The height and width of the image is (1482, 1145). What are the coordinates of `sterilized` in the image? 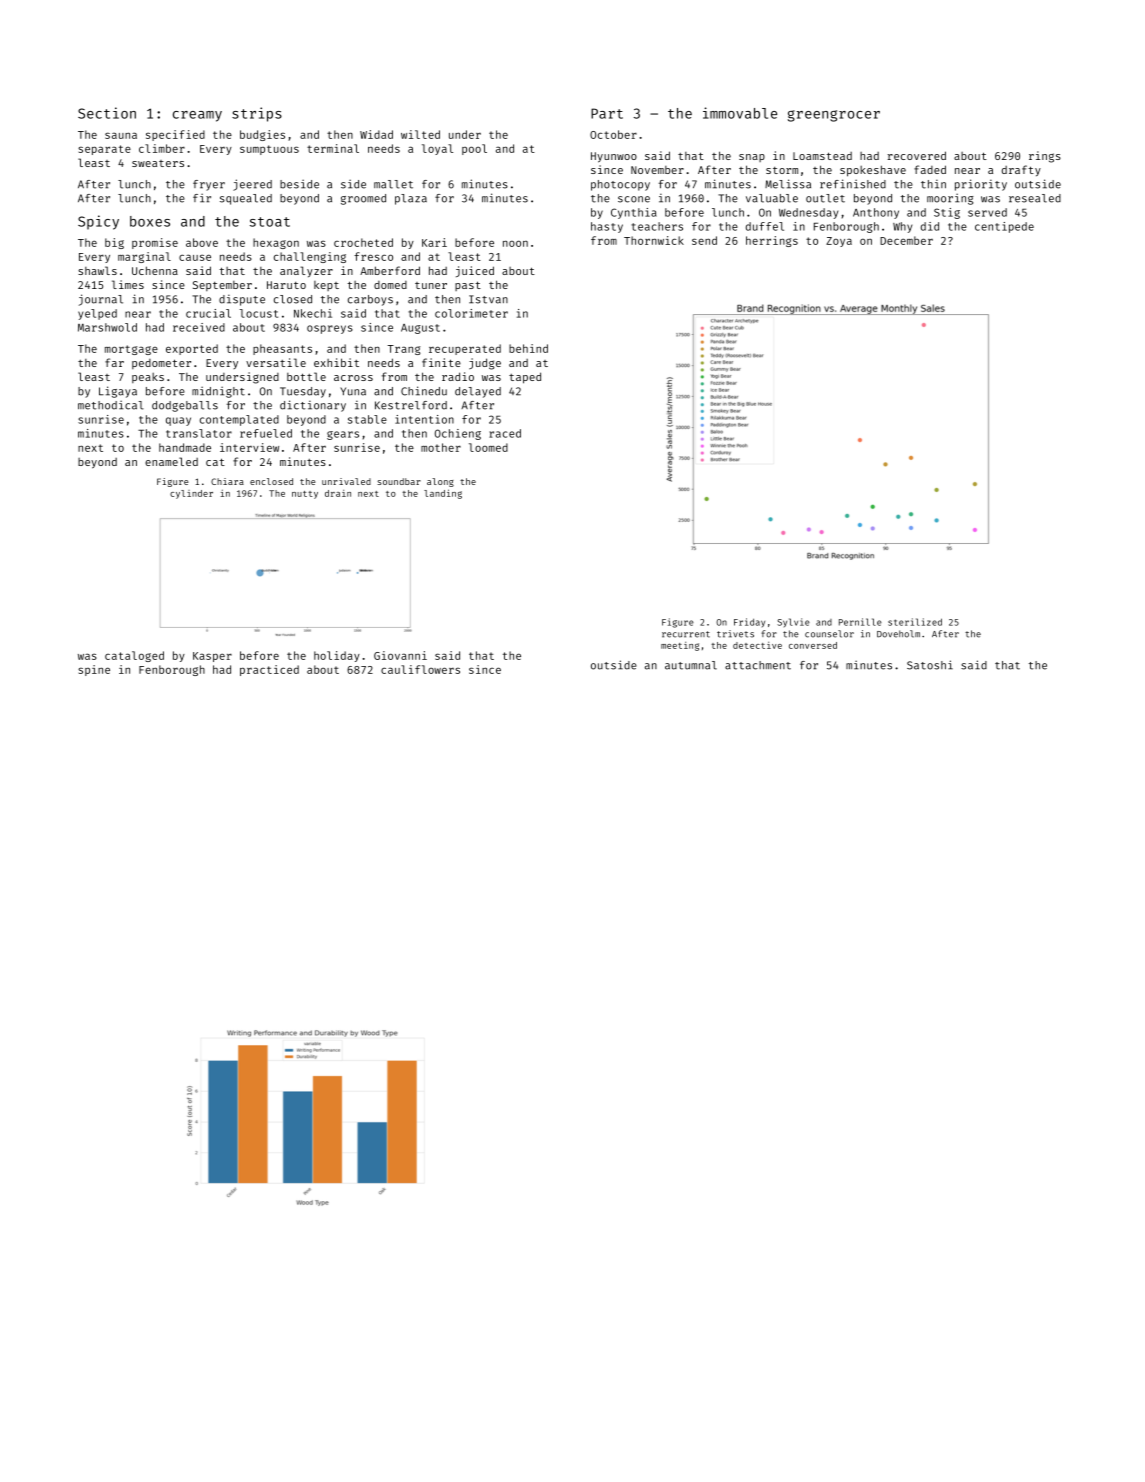 It's located at (915, 622).
